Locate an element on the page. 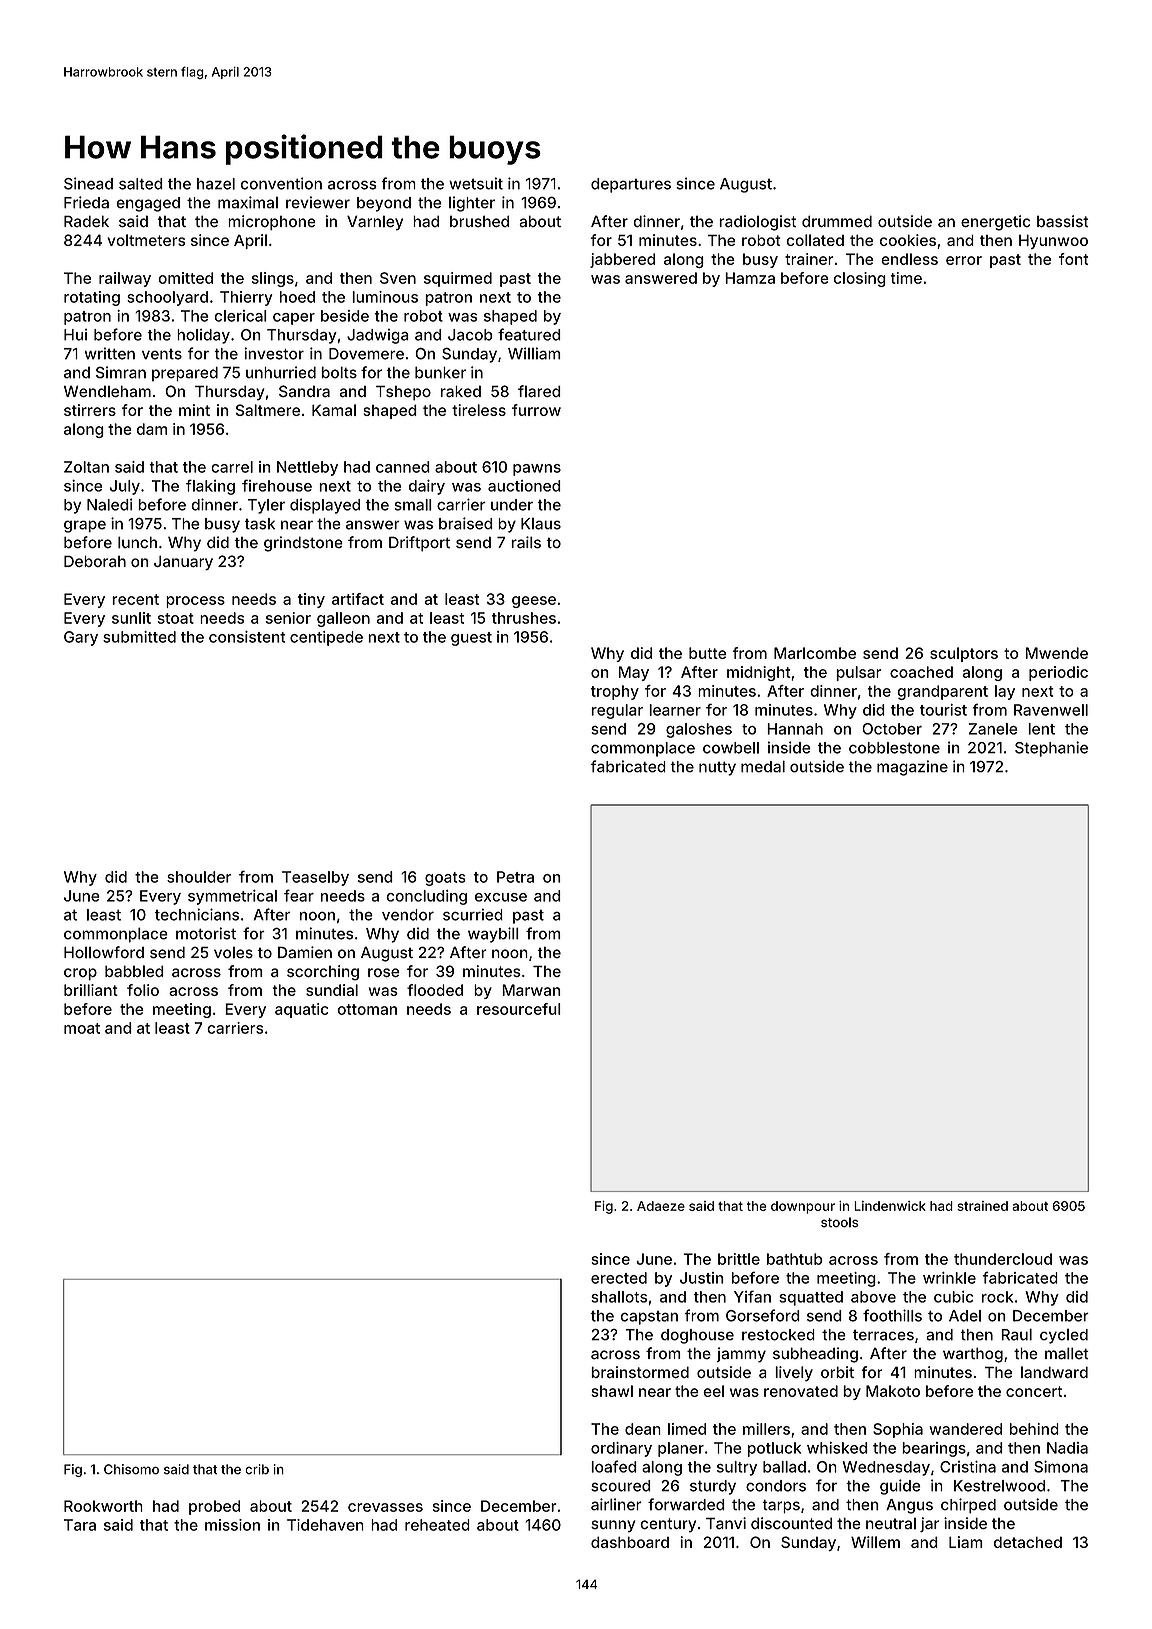 The width and height of the page is (1152, 1629). Varnley is located at coordinates (375, 222).
